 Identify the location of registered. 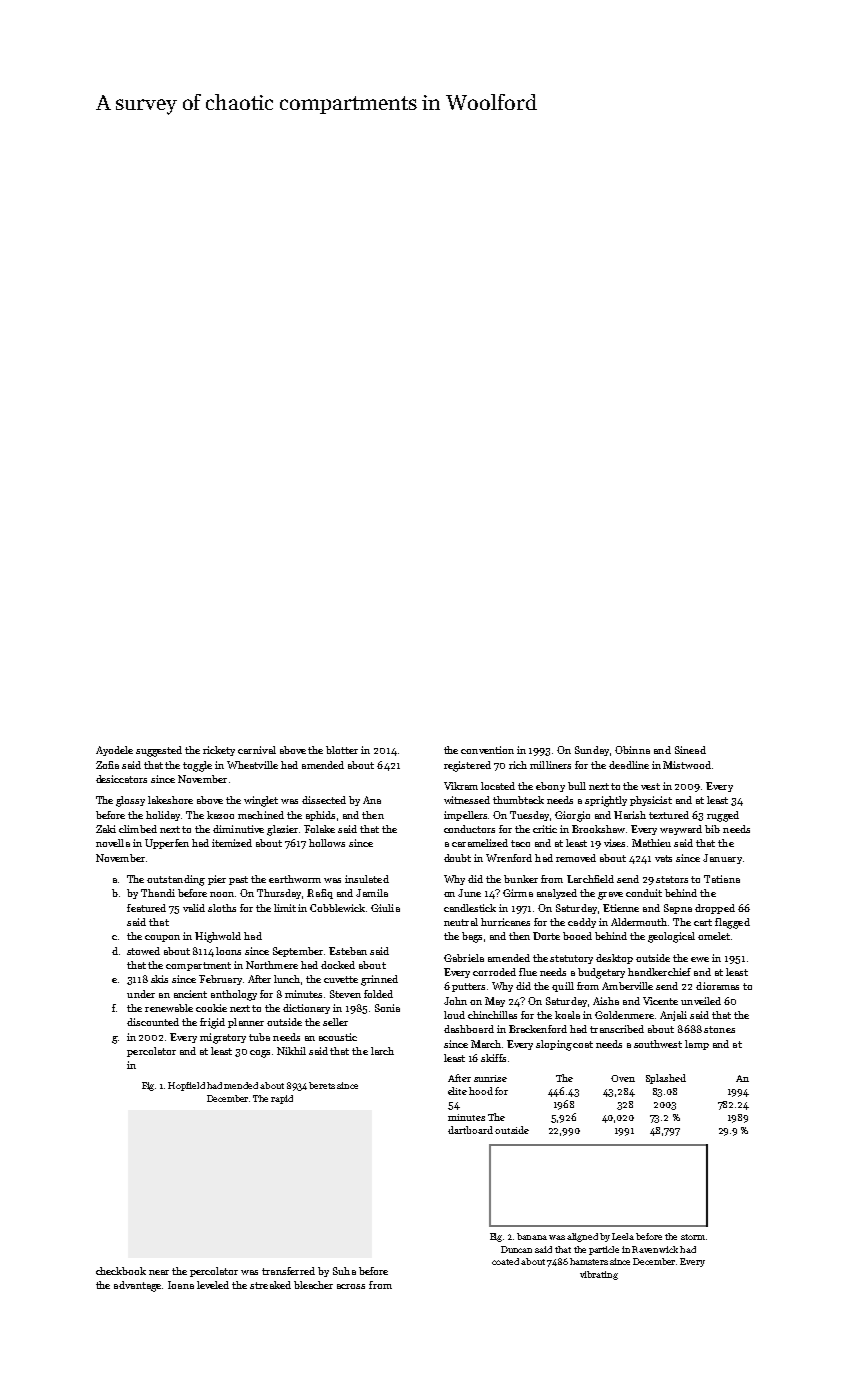
(467, 766).
